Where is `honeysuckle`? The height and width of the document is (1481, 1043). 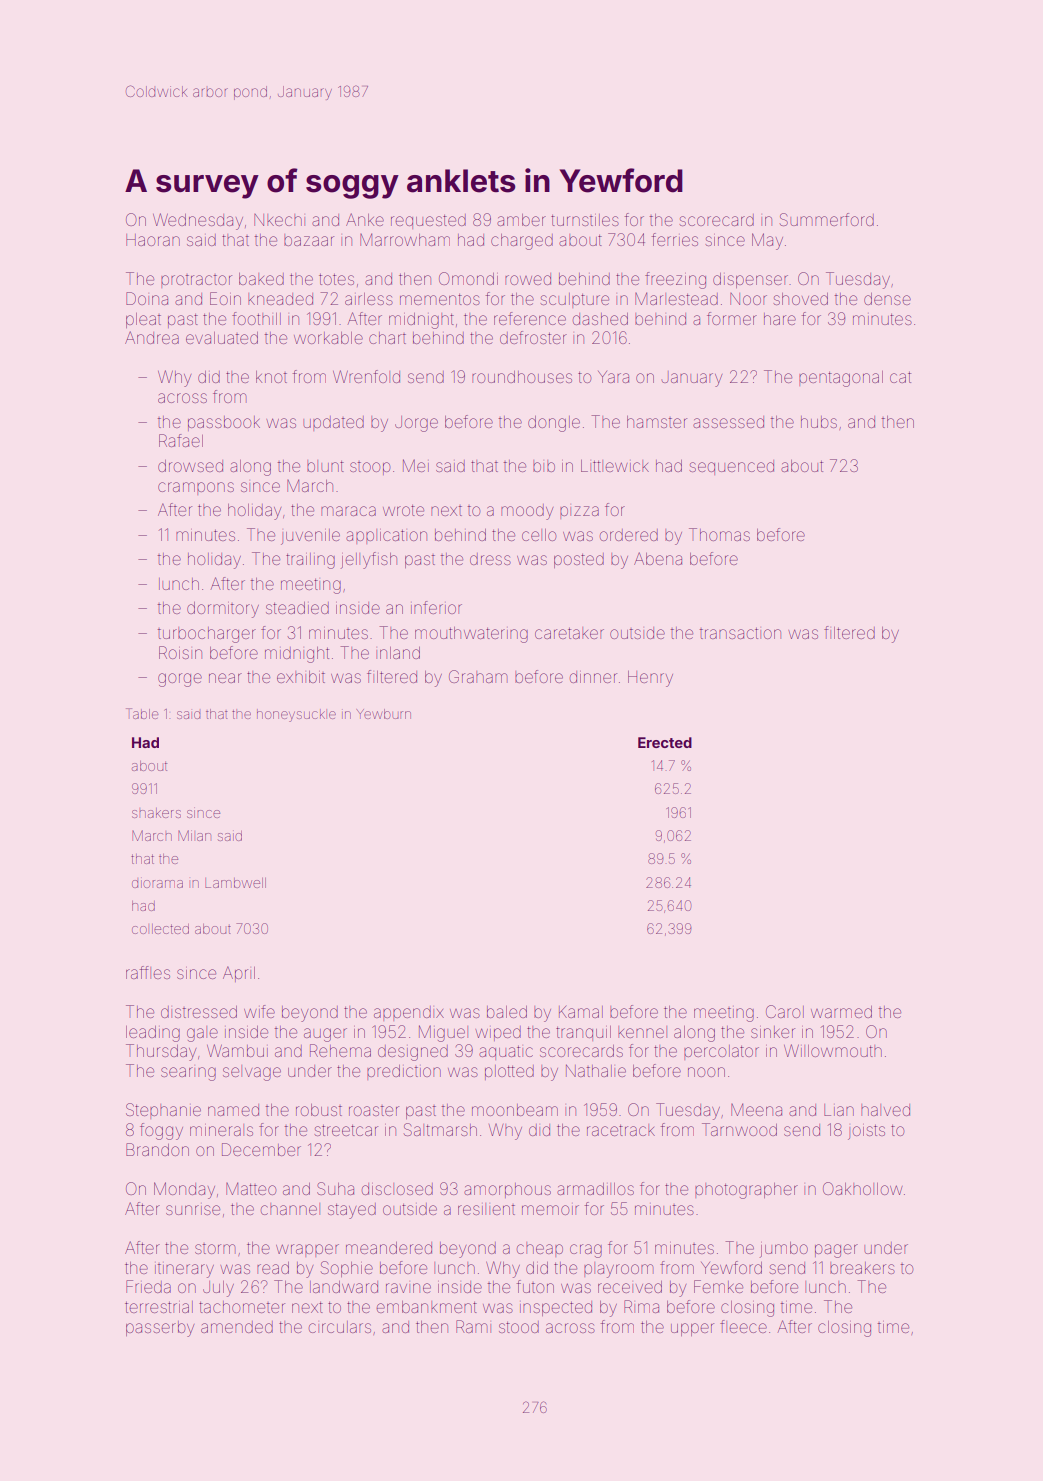 honeysuckle is located at coordinates (296, 715).
